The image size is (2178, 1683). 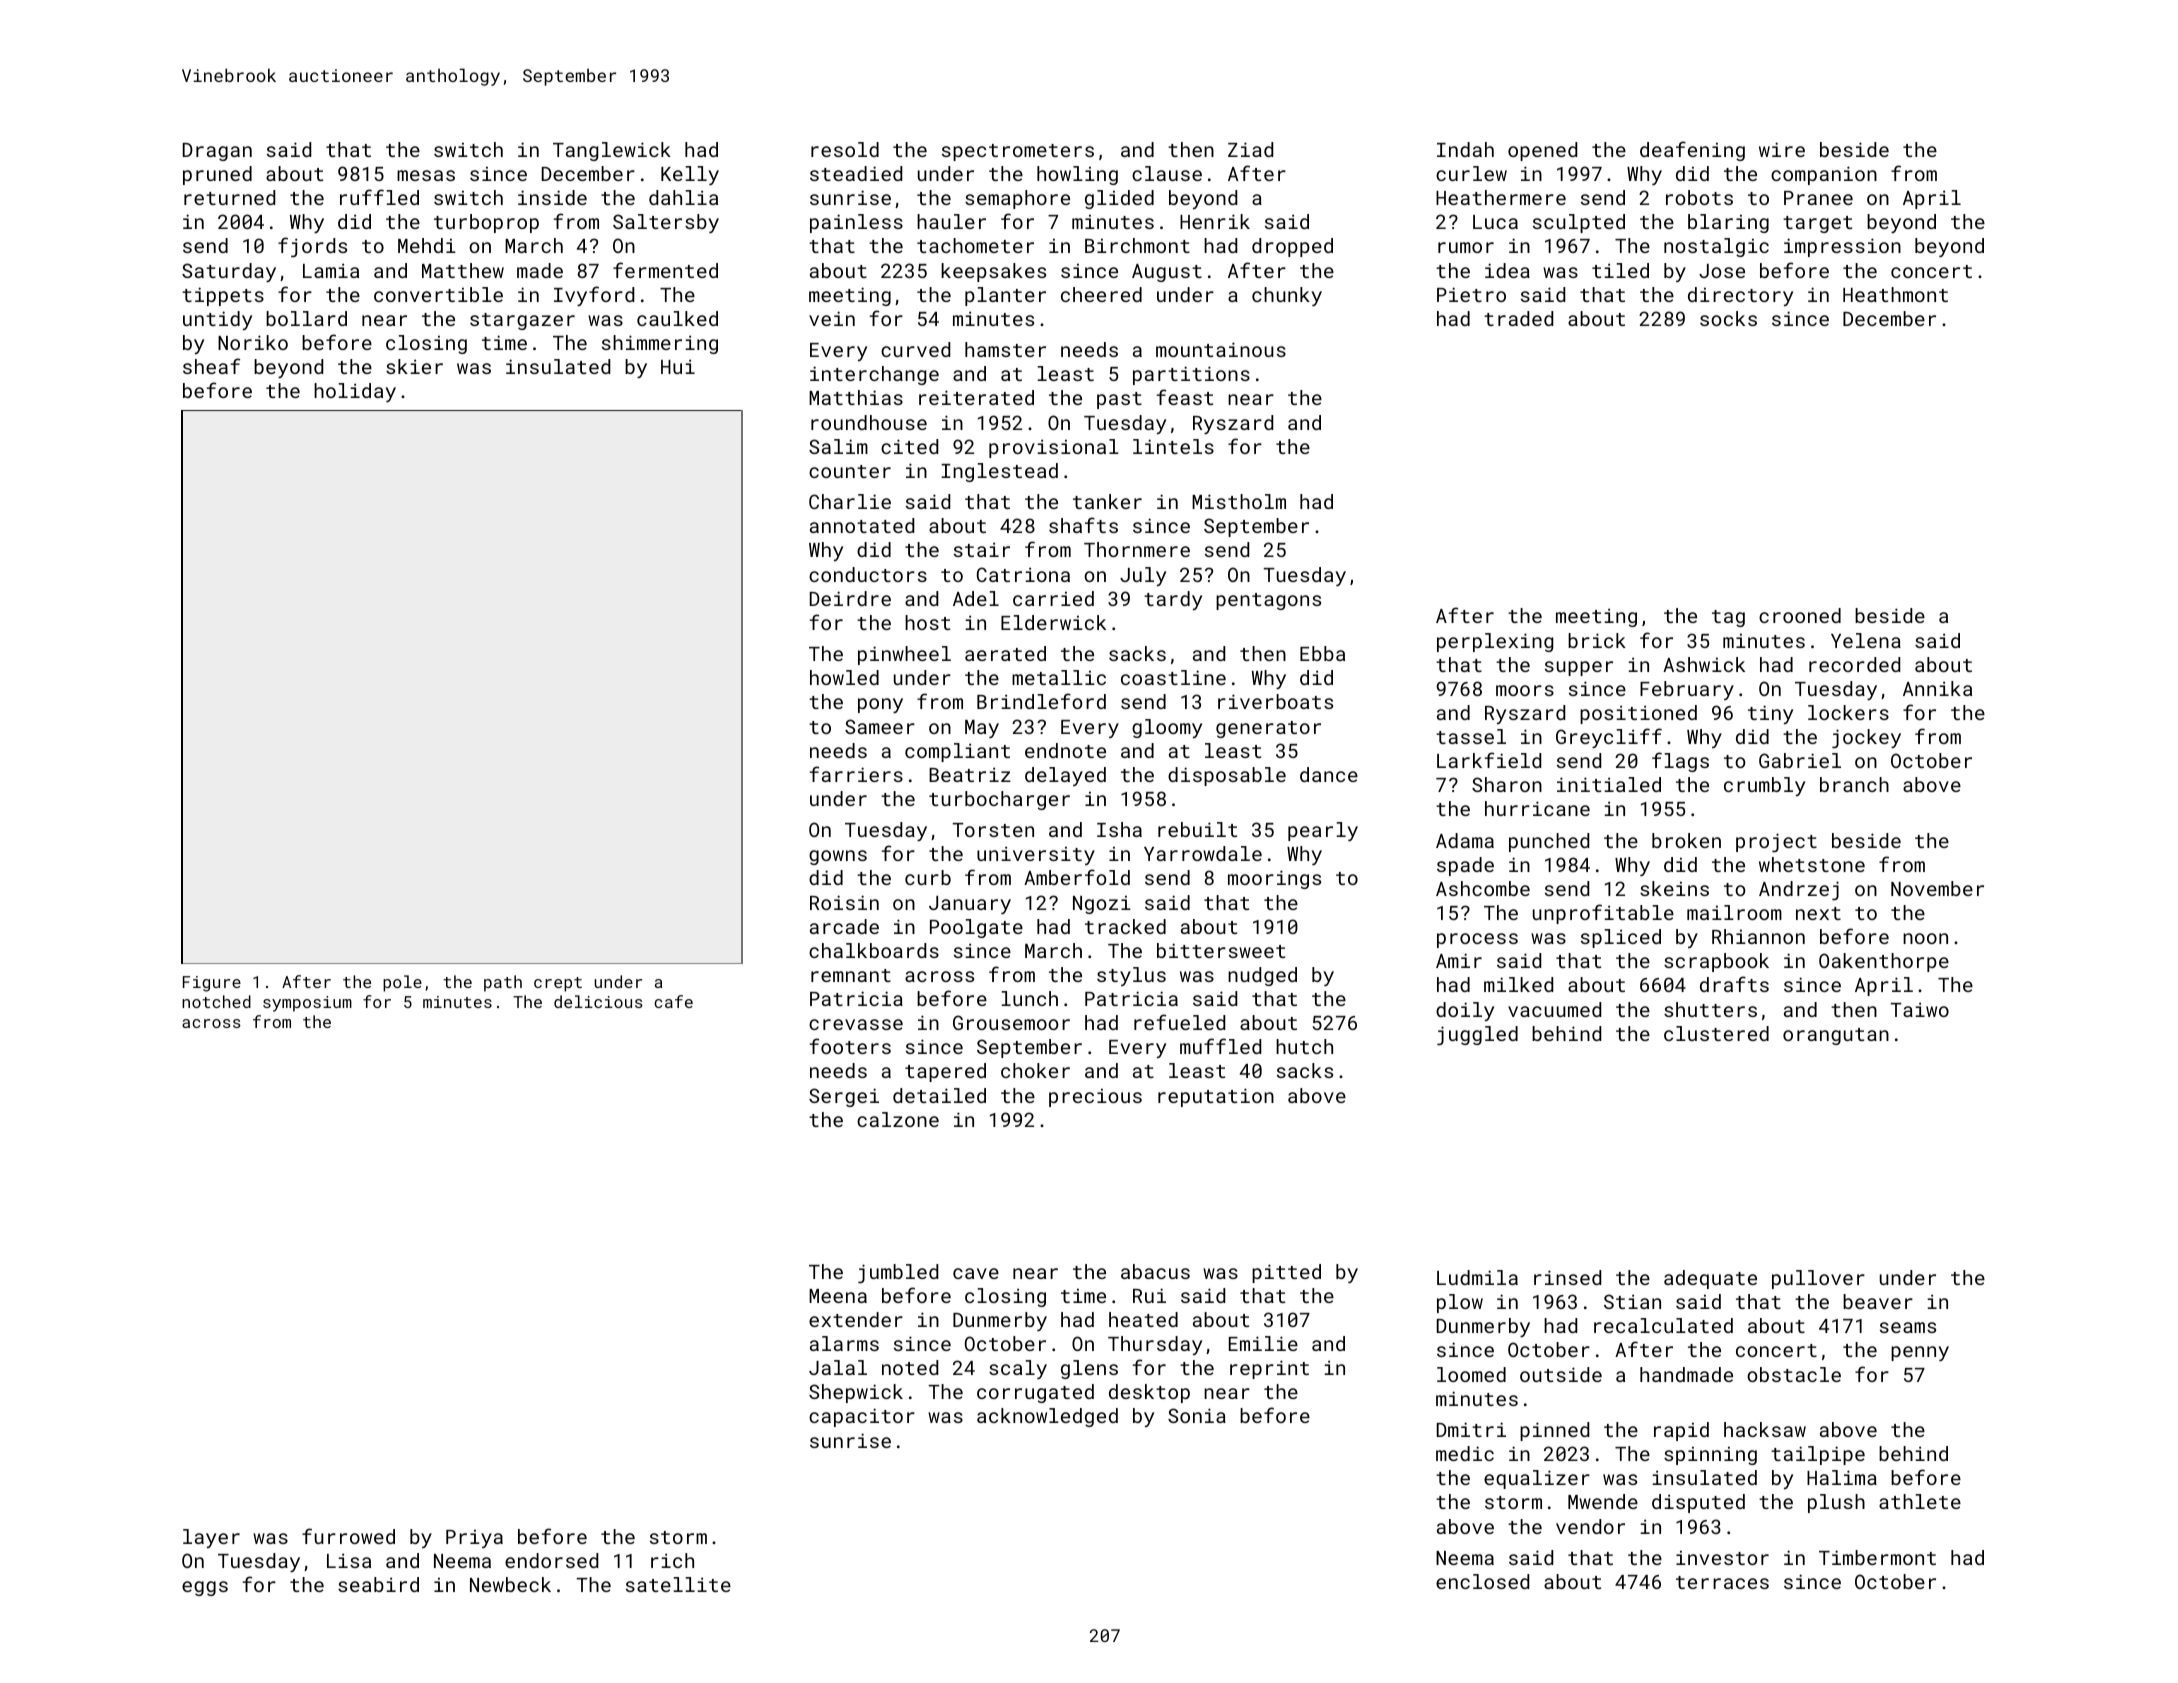 I want to click on Andrzej, so click(x=1799, y=890).
